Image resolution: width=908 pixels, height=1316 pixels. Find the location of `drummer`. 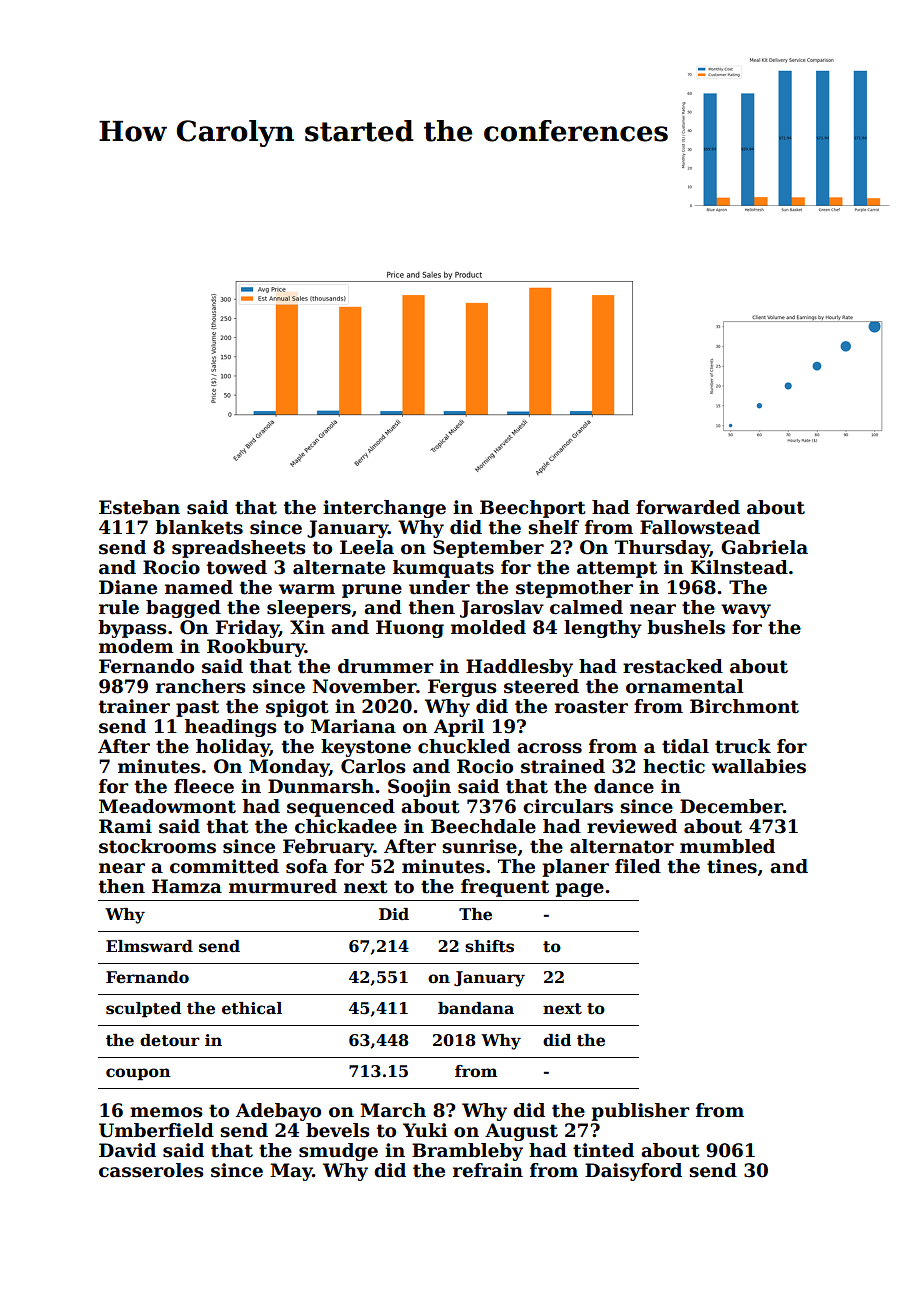

drummer is located at coordinates (385, 666).
